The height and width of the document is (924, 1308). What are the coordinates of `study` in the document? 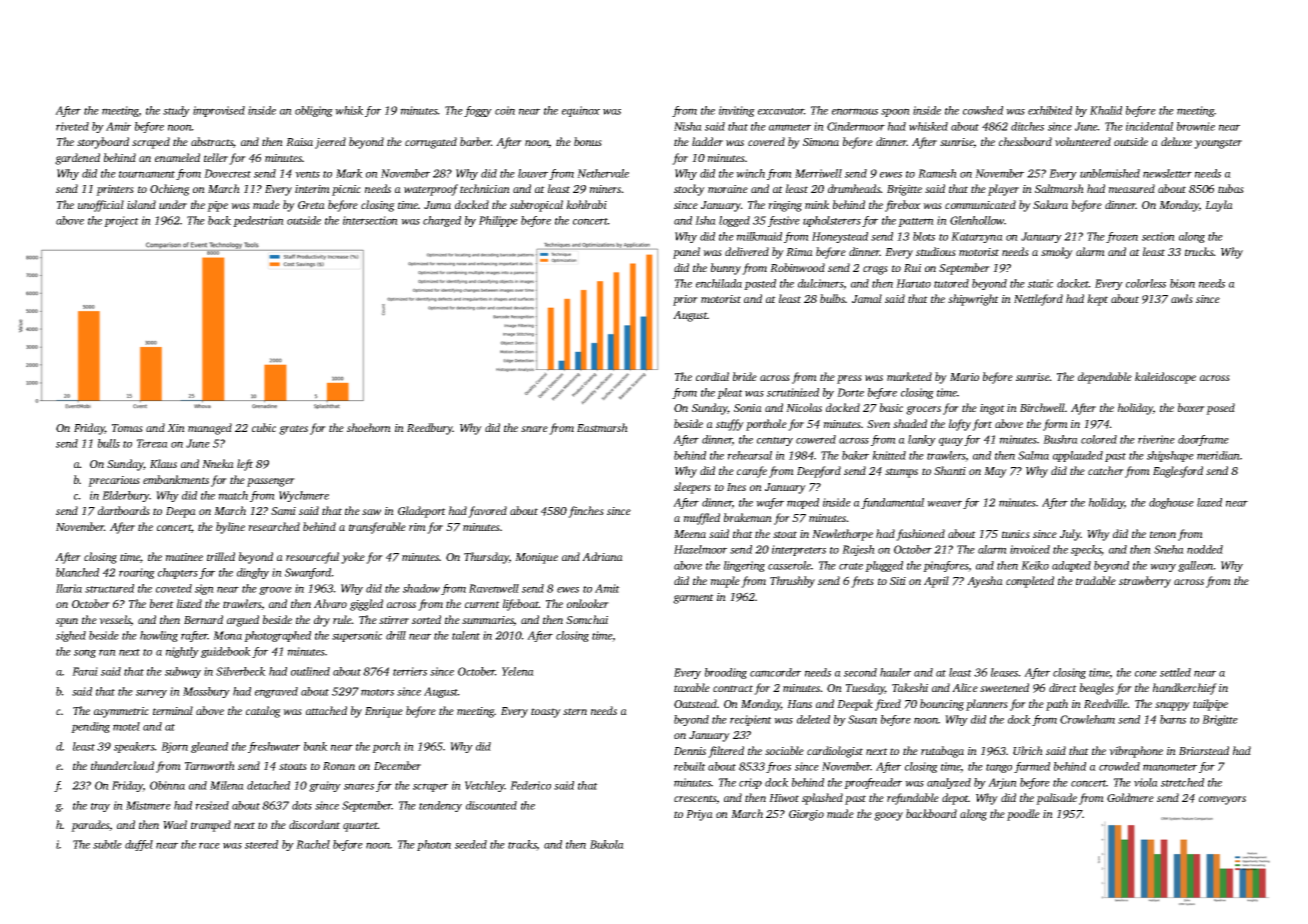 It's located at (176, 111).
